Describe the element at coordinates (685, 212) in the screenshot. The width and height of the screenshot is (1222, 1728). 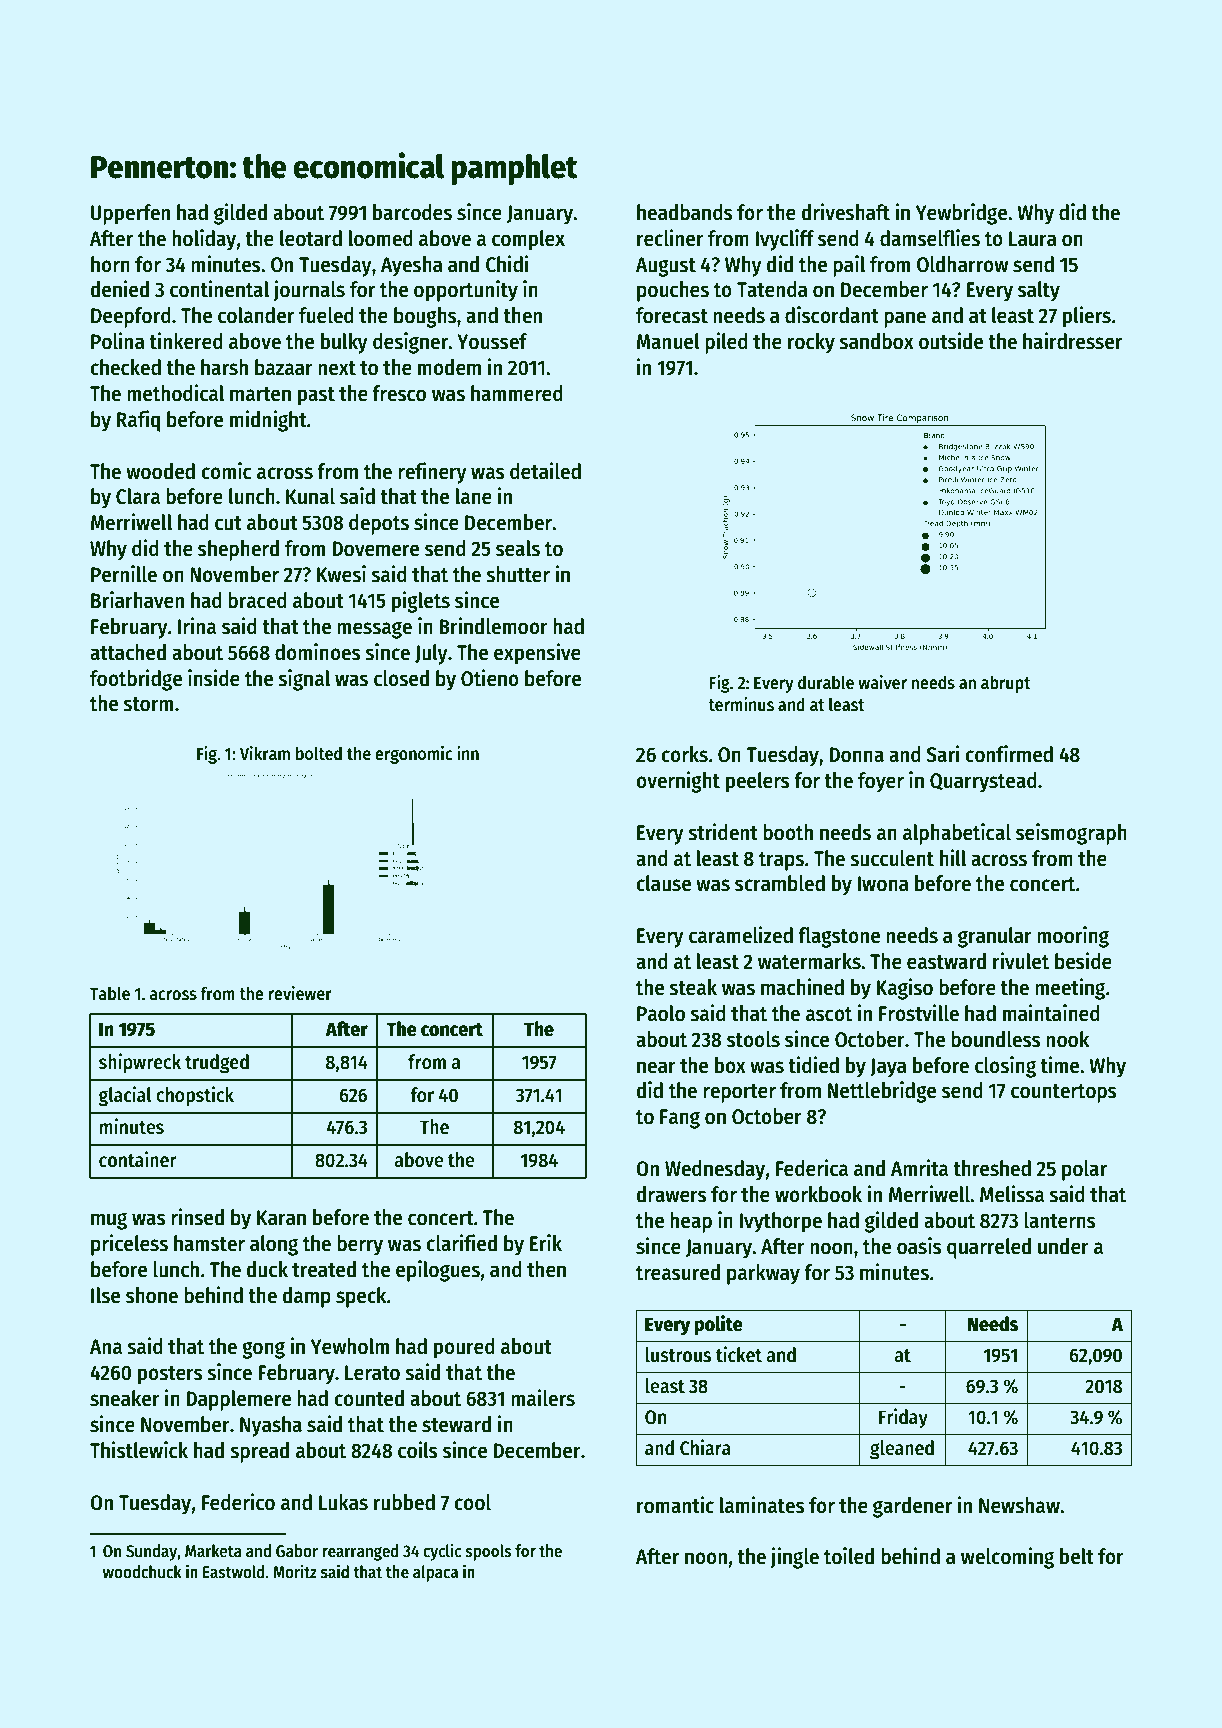
I see `headbands` at that location.
